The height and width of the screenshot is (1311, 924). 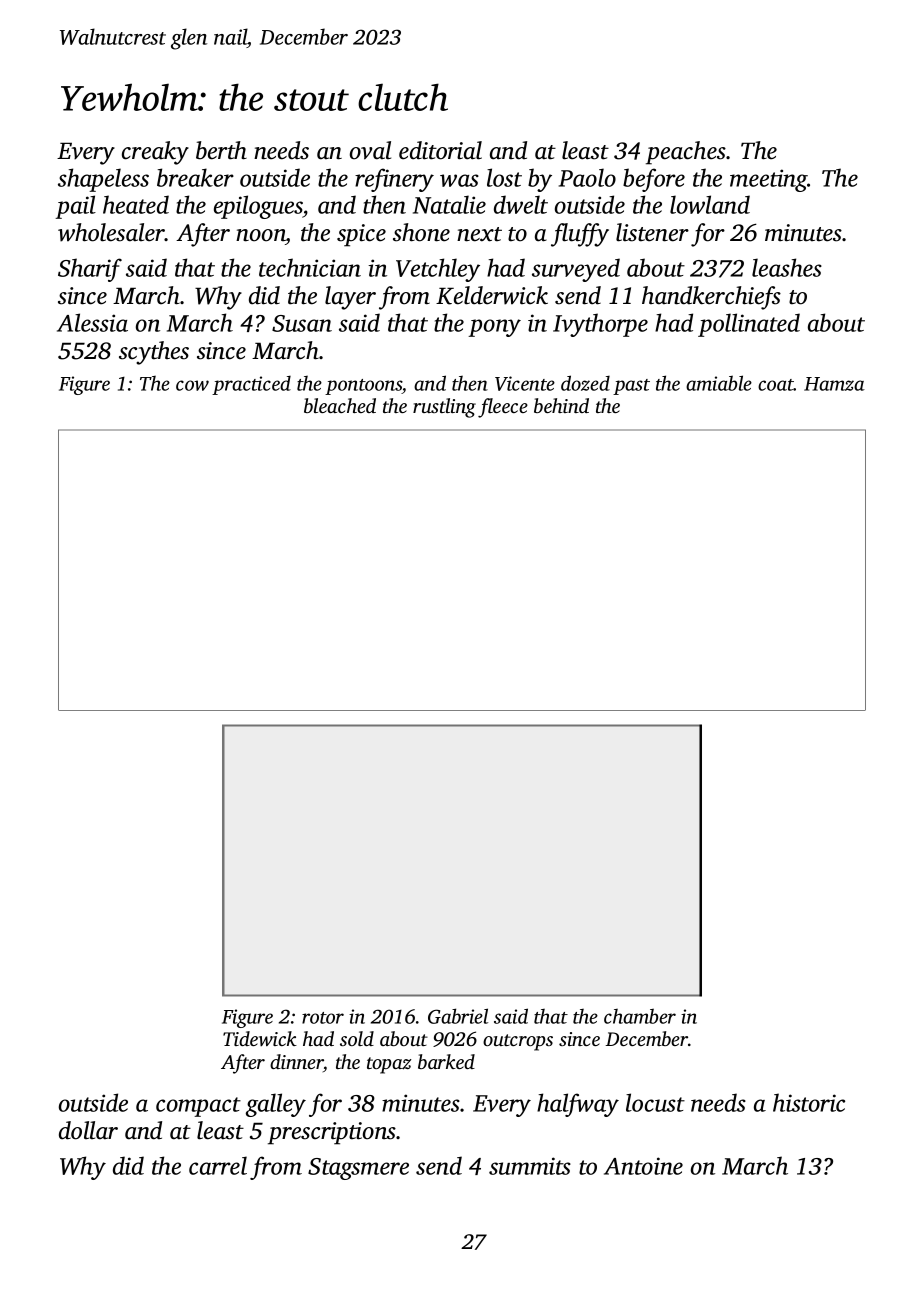 What do you see at coordinates (340, 405) in the screenshot?
I see `bleached` at bounding box center [340, 405].
